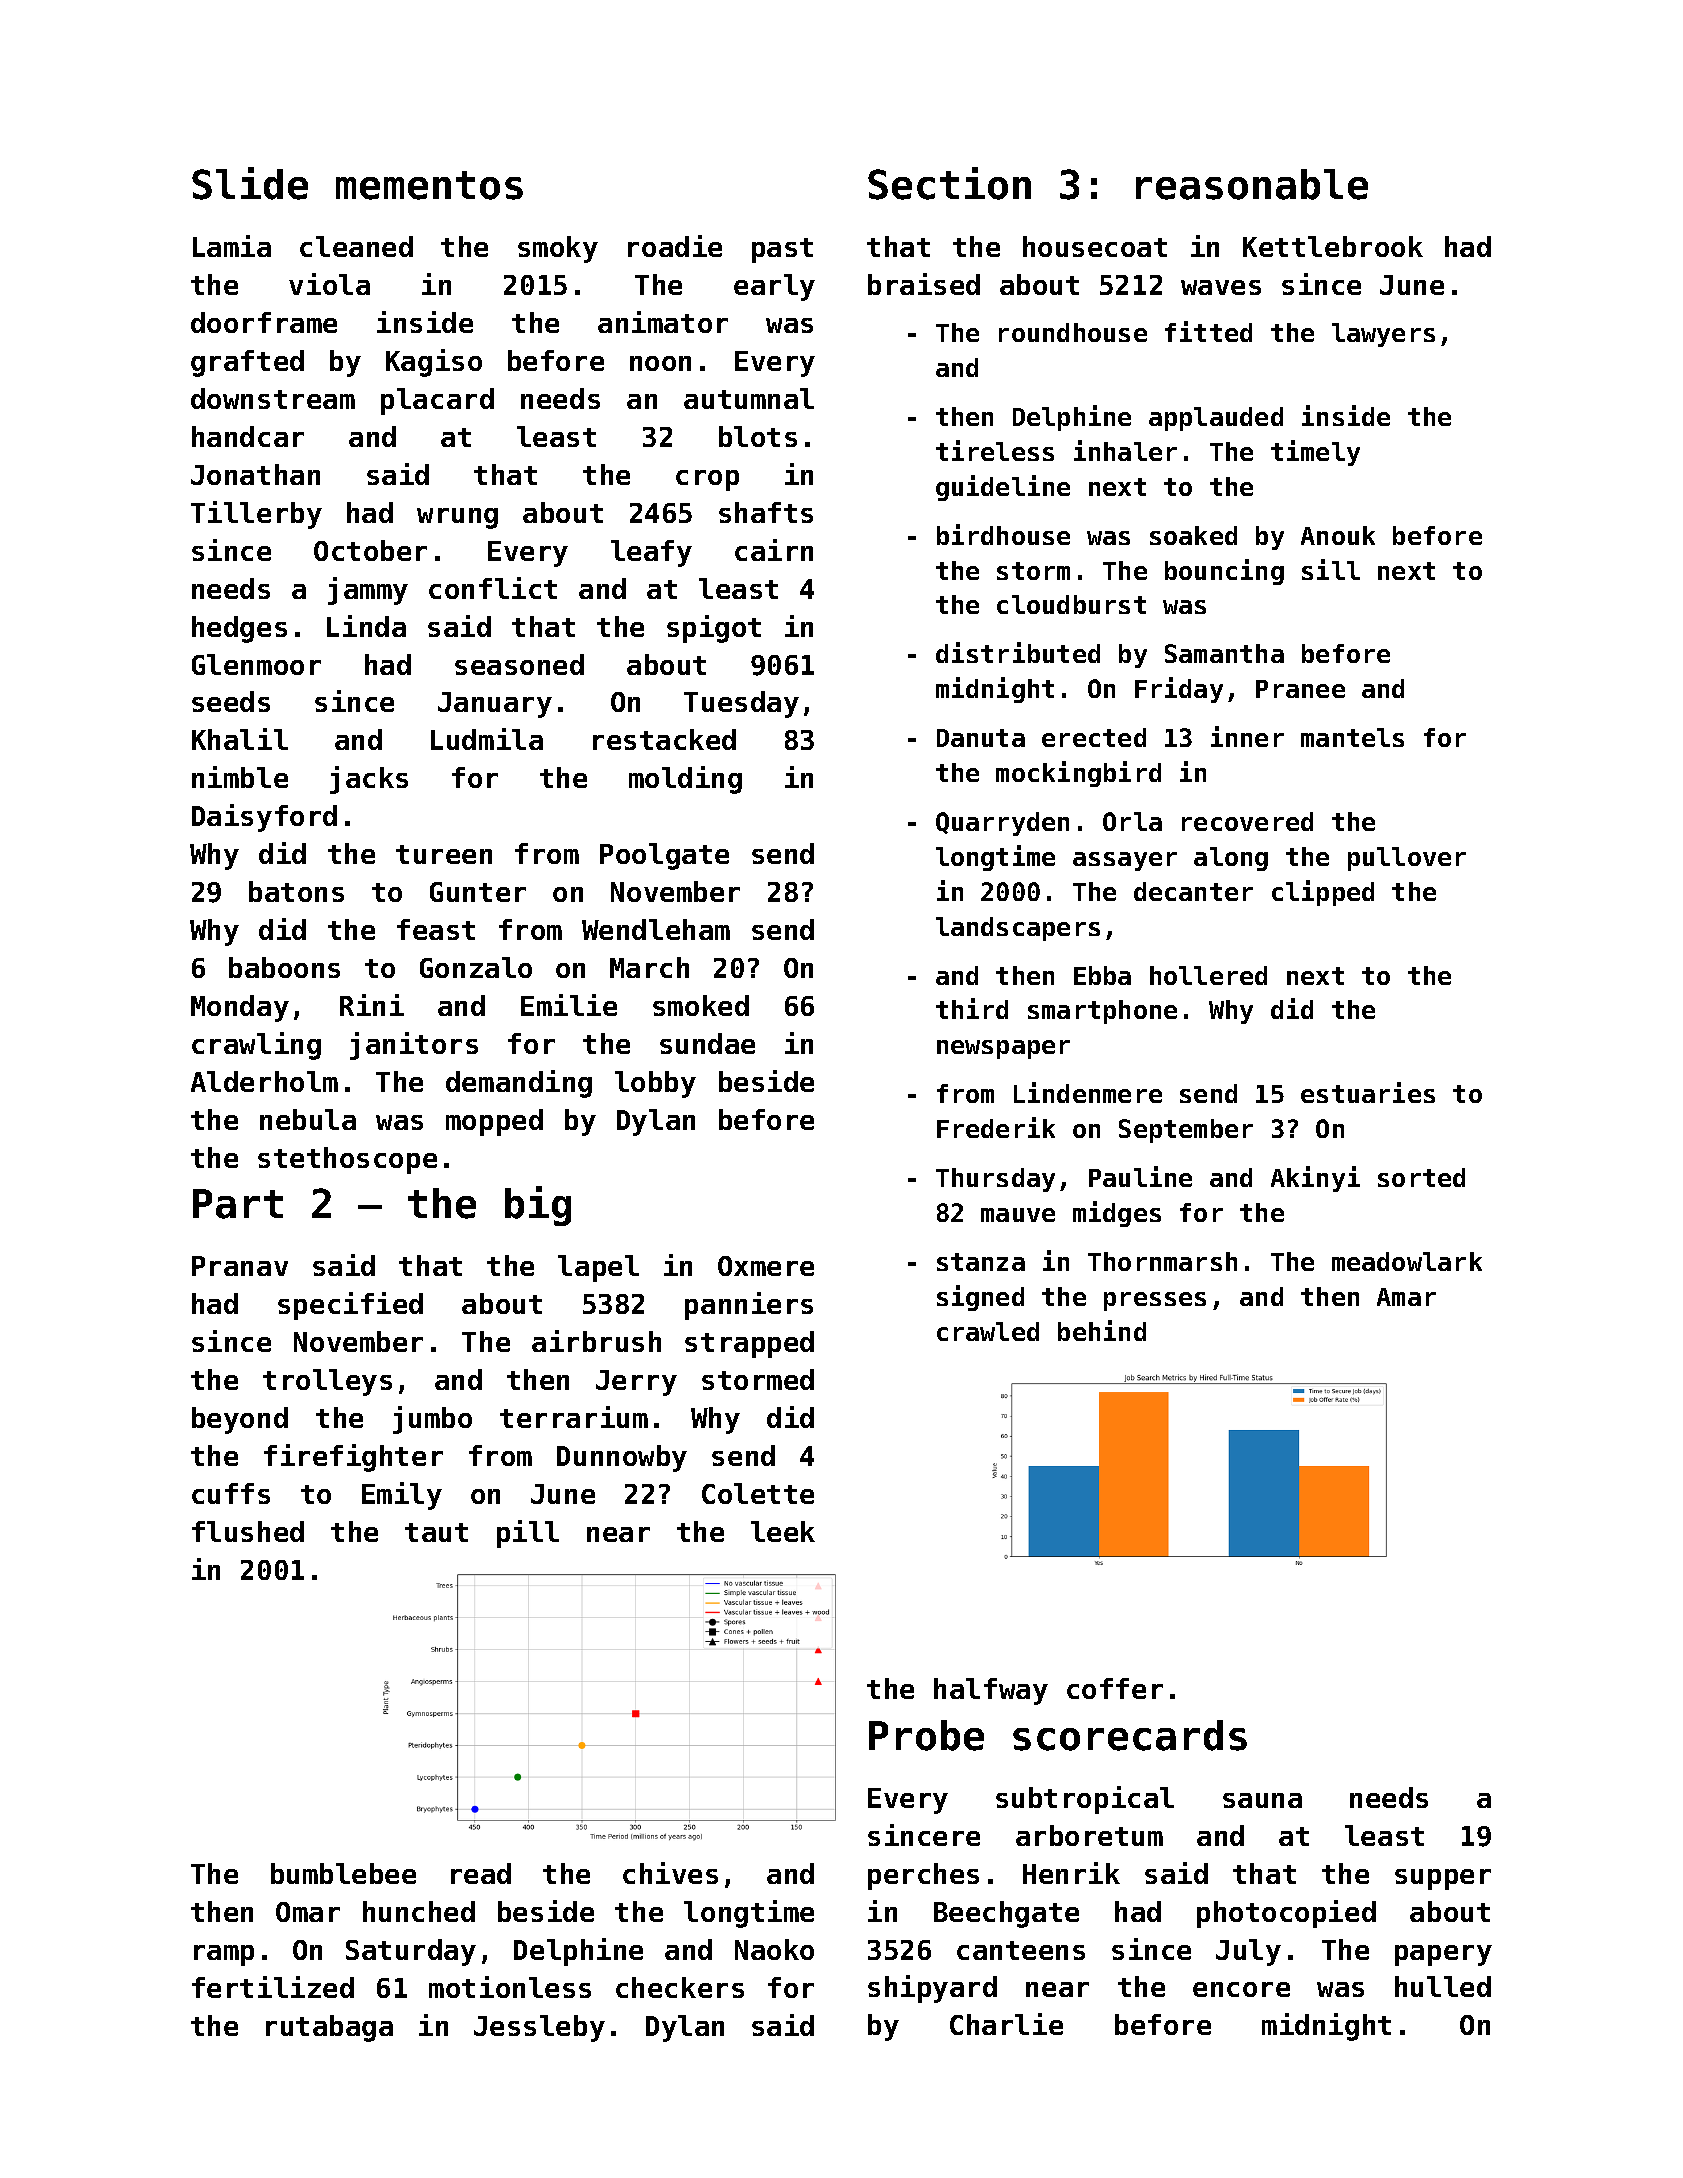 This screenshot has width=1683, height=2178. I want to click on clipped, so click(1323, 893).
